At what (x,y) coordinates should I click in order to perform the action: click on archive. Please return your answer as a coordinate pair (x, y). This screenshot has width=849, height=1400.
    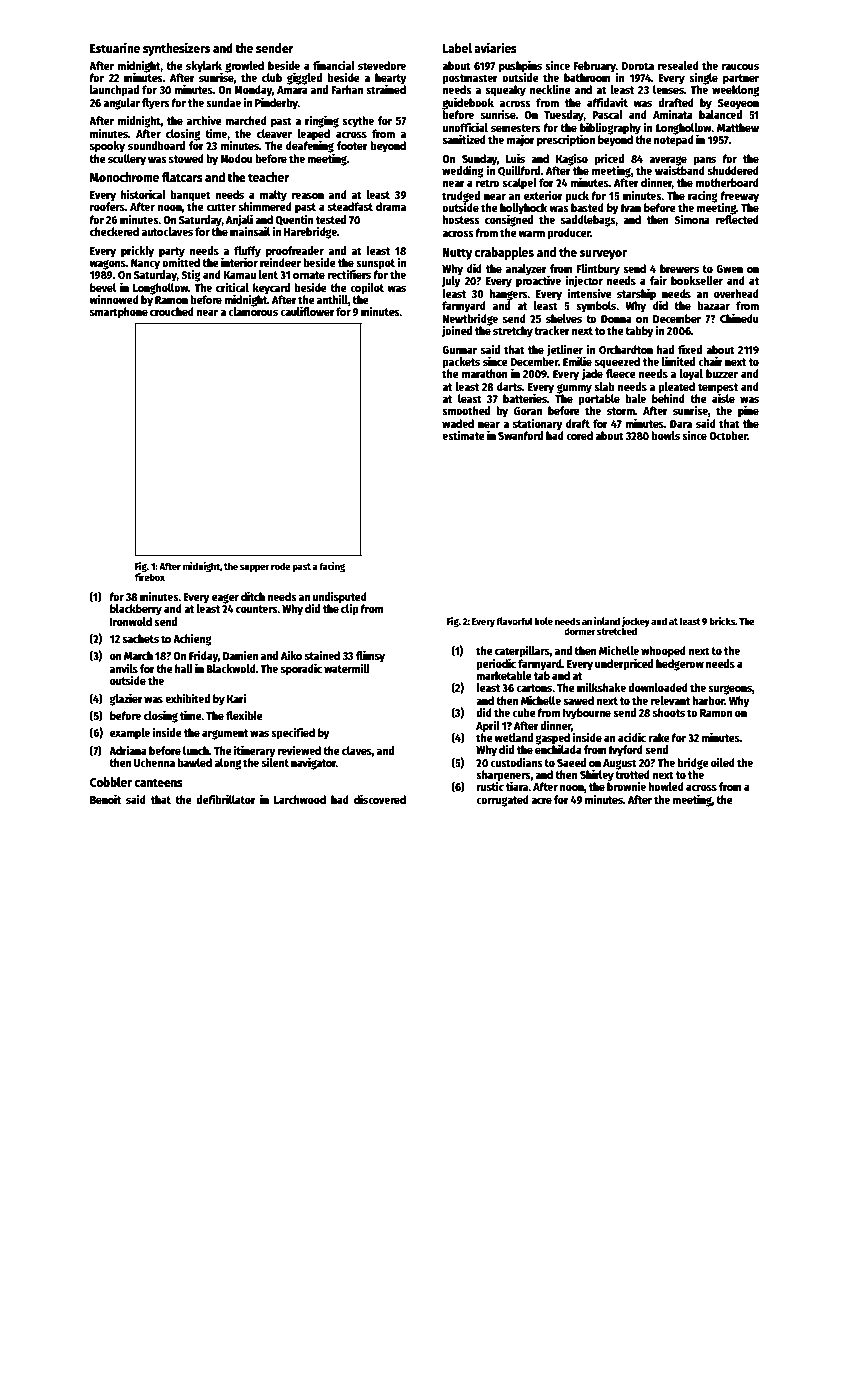
    Looking at the image, I should click on (204, 120).
